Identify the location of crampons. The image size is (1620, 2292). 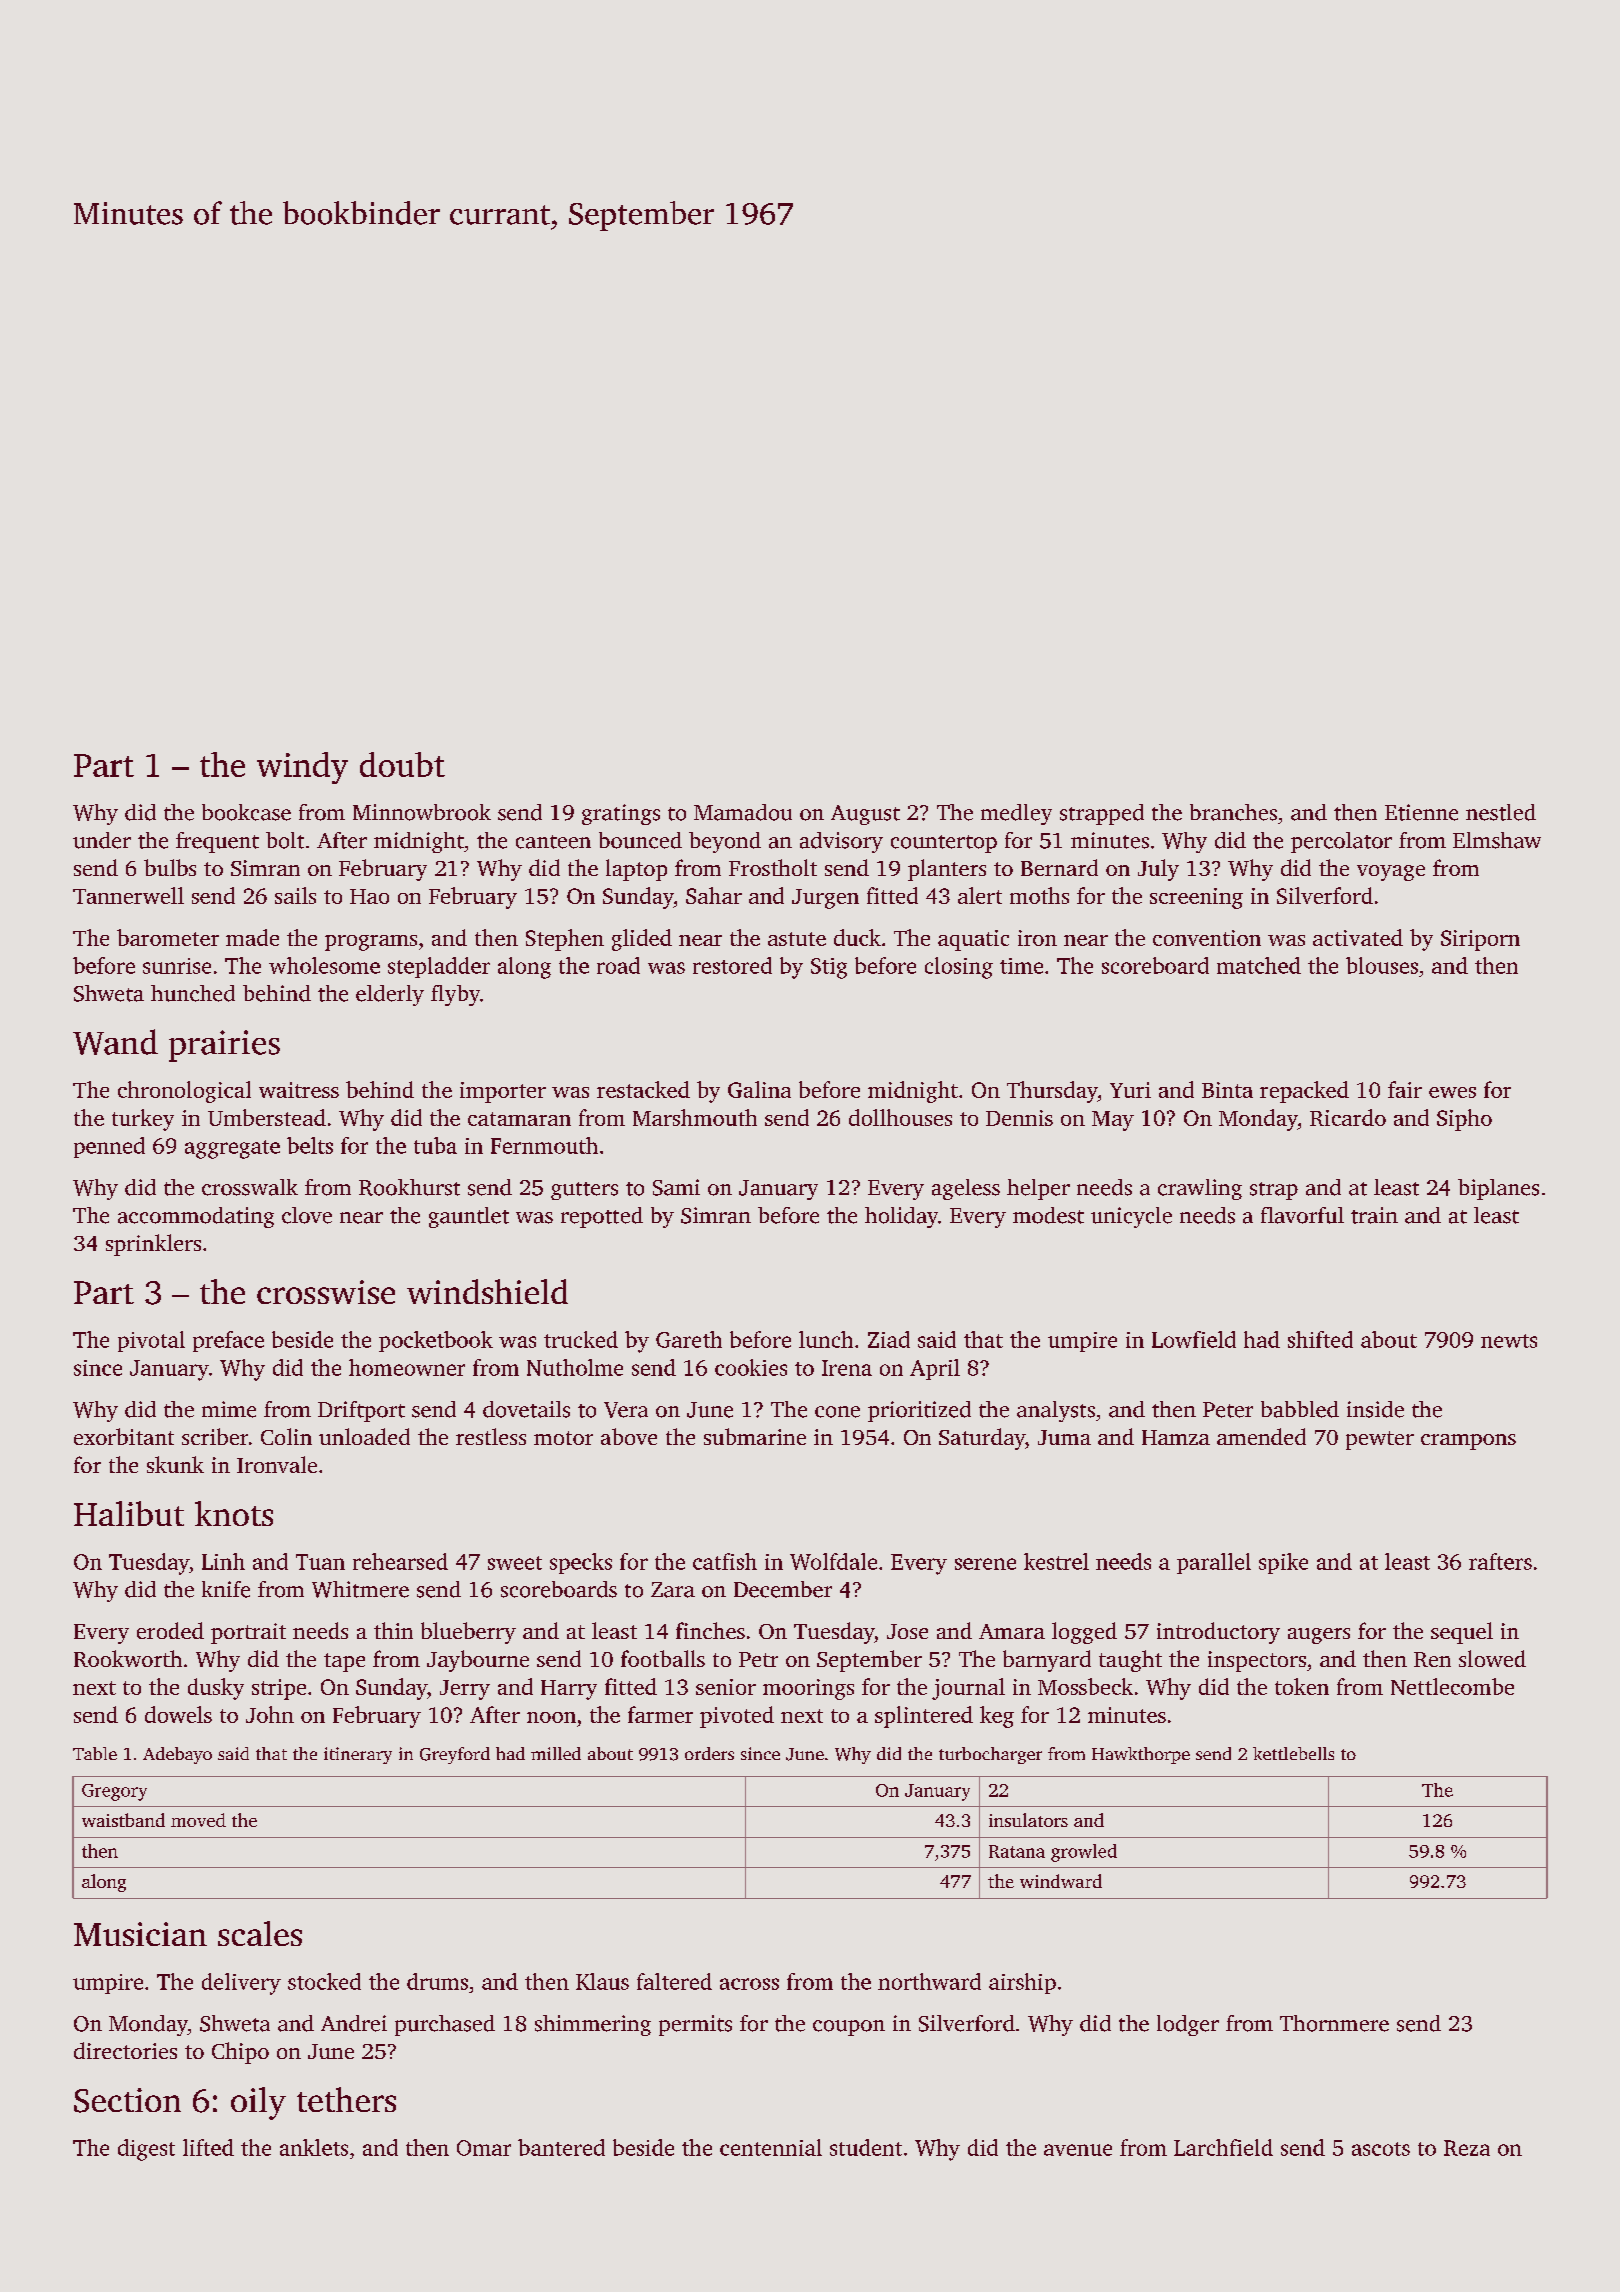
(1468, 1442).
